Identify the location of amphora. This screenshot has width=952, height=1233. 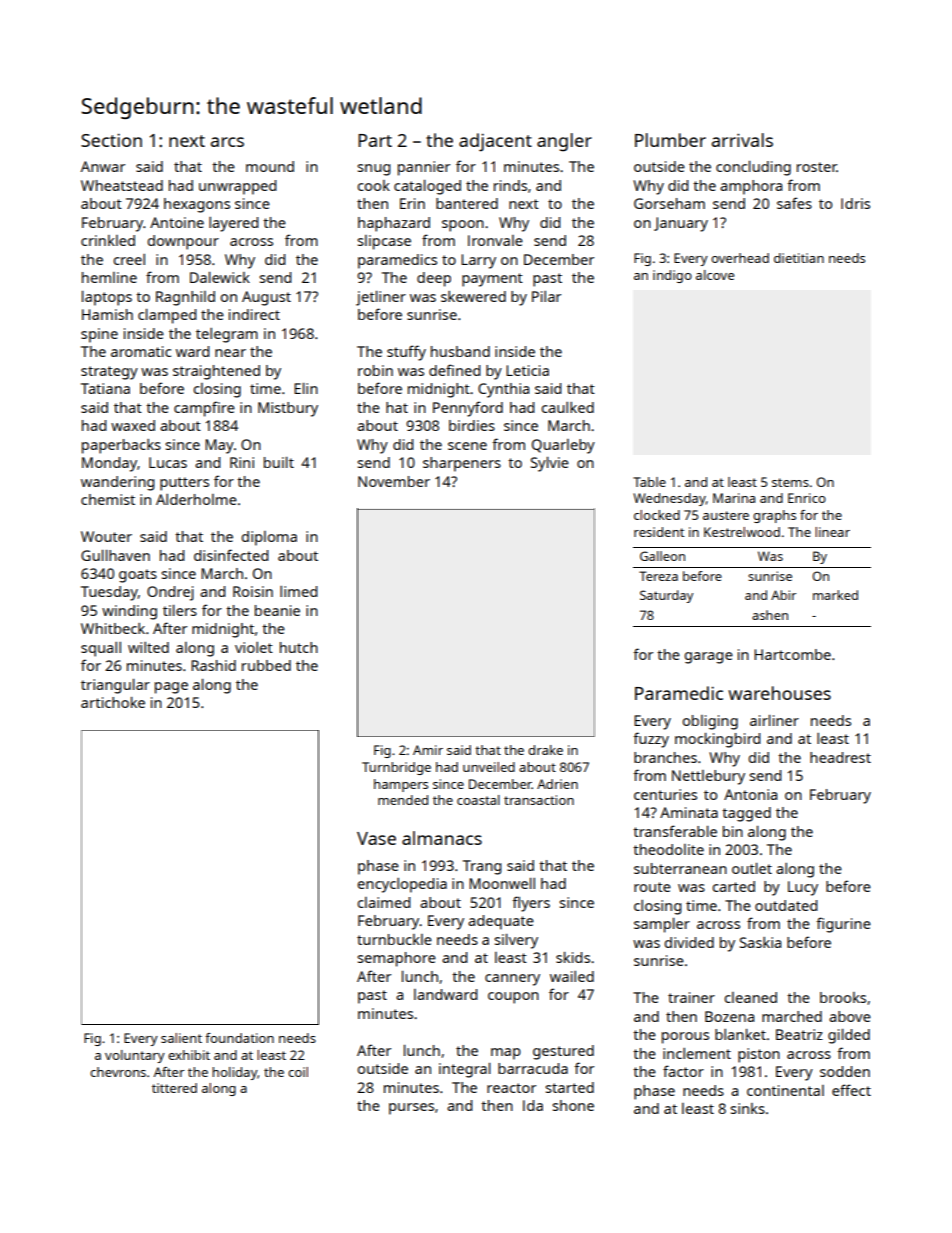
(751, 187).
